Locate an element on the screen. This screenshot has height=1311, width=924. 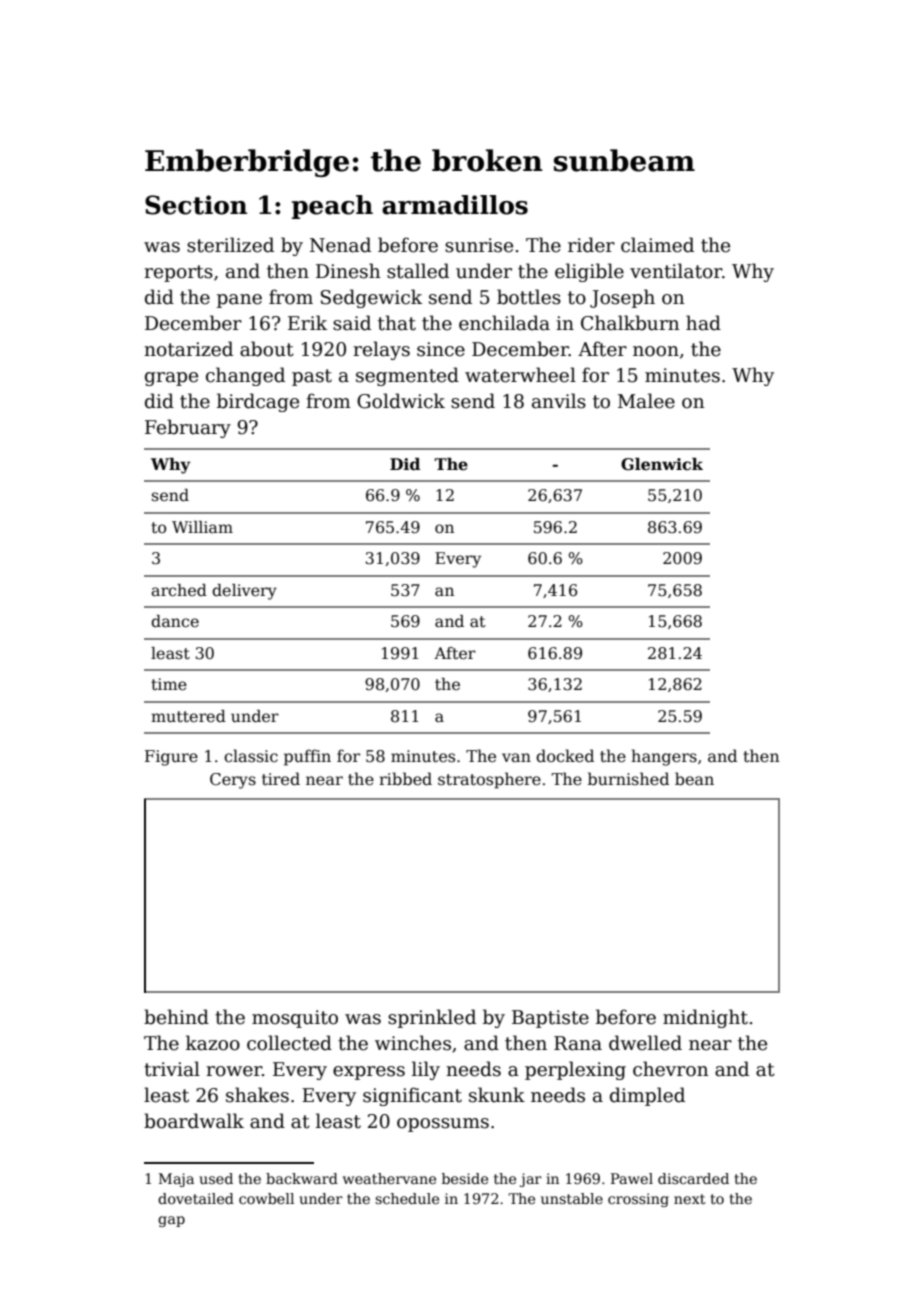
stratosphere is located at coordinates (489, 780).
